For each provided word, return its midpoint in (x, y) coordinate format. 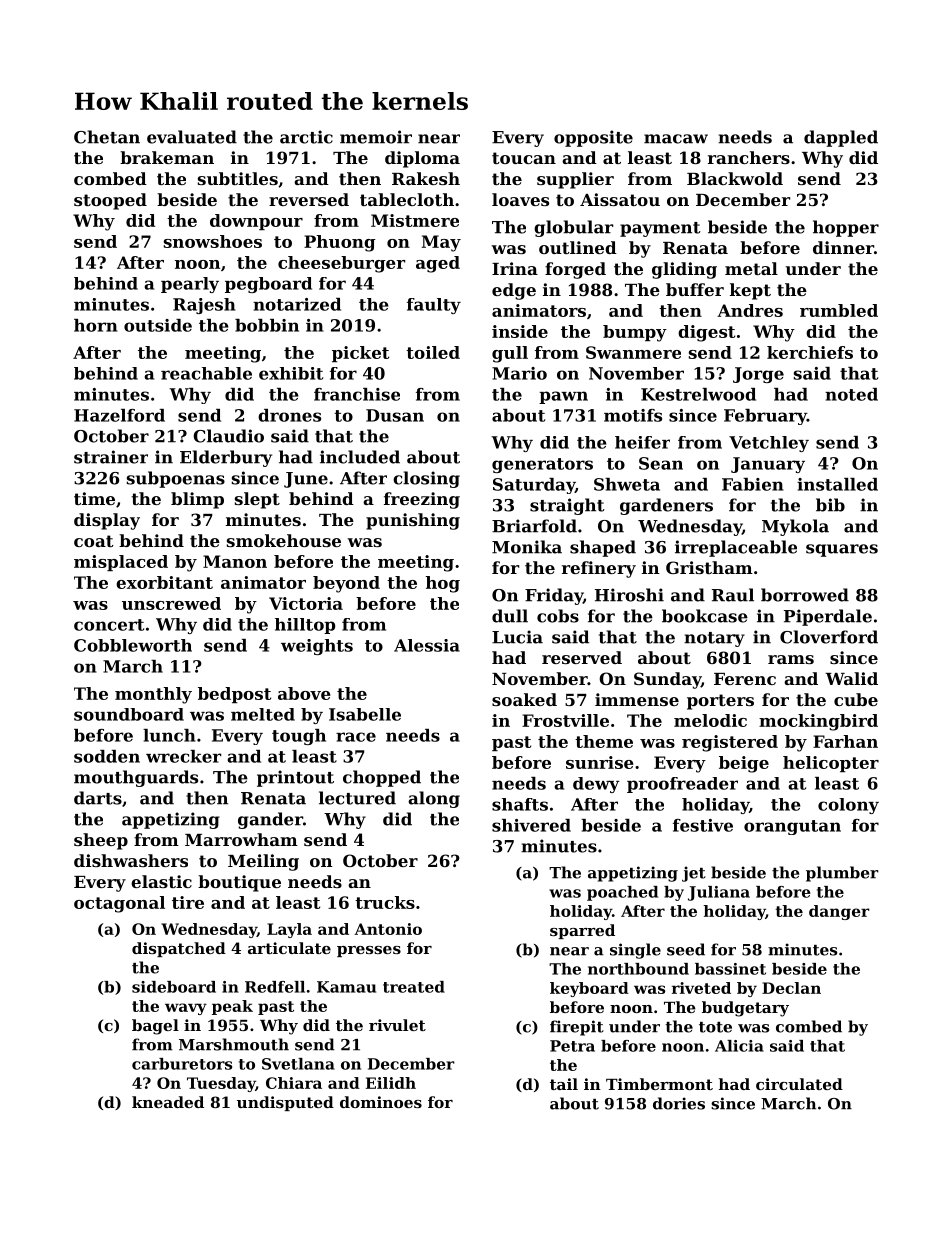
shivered (531, 825)
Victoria (306, 603)
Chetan (107, 137)
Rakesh (426, 178)
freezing (422, 500)
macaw (676, 139)
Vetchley (769, 444)
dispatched (179, 949)
